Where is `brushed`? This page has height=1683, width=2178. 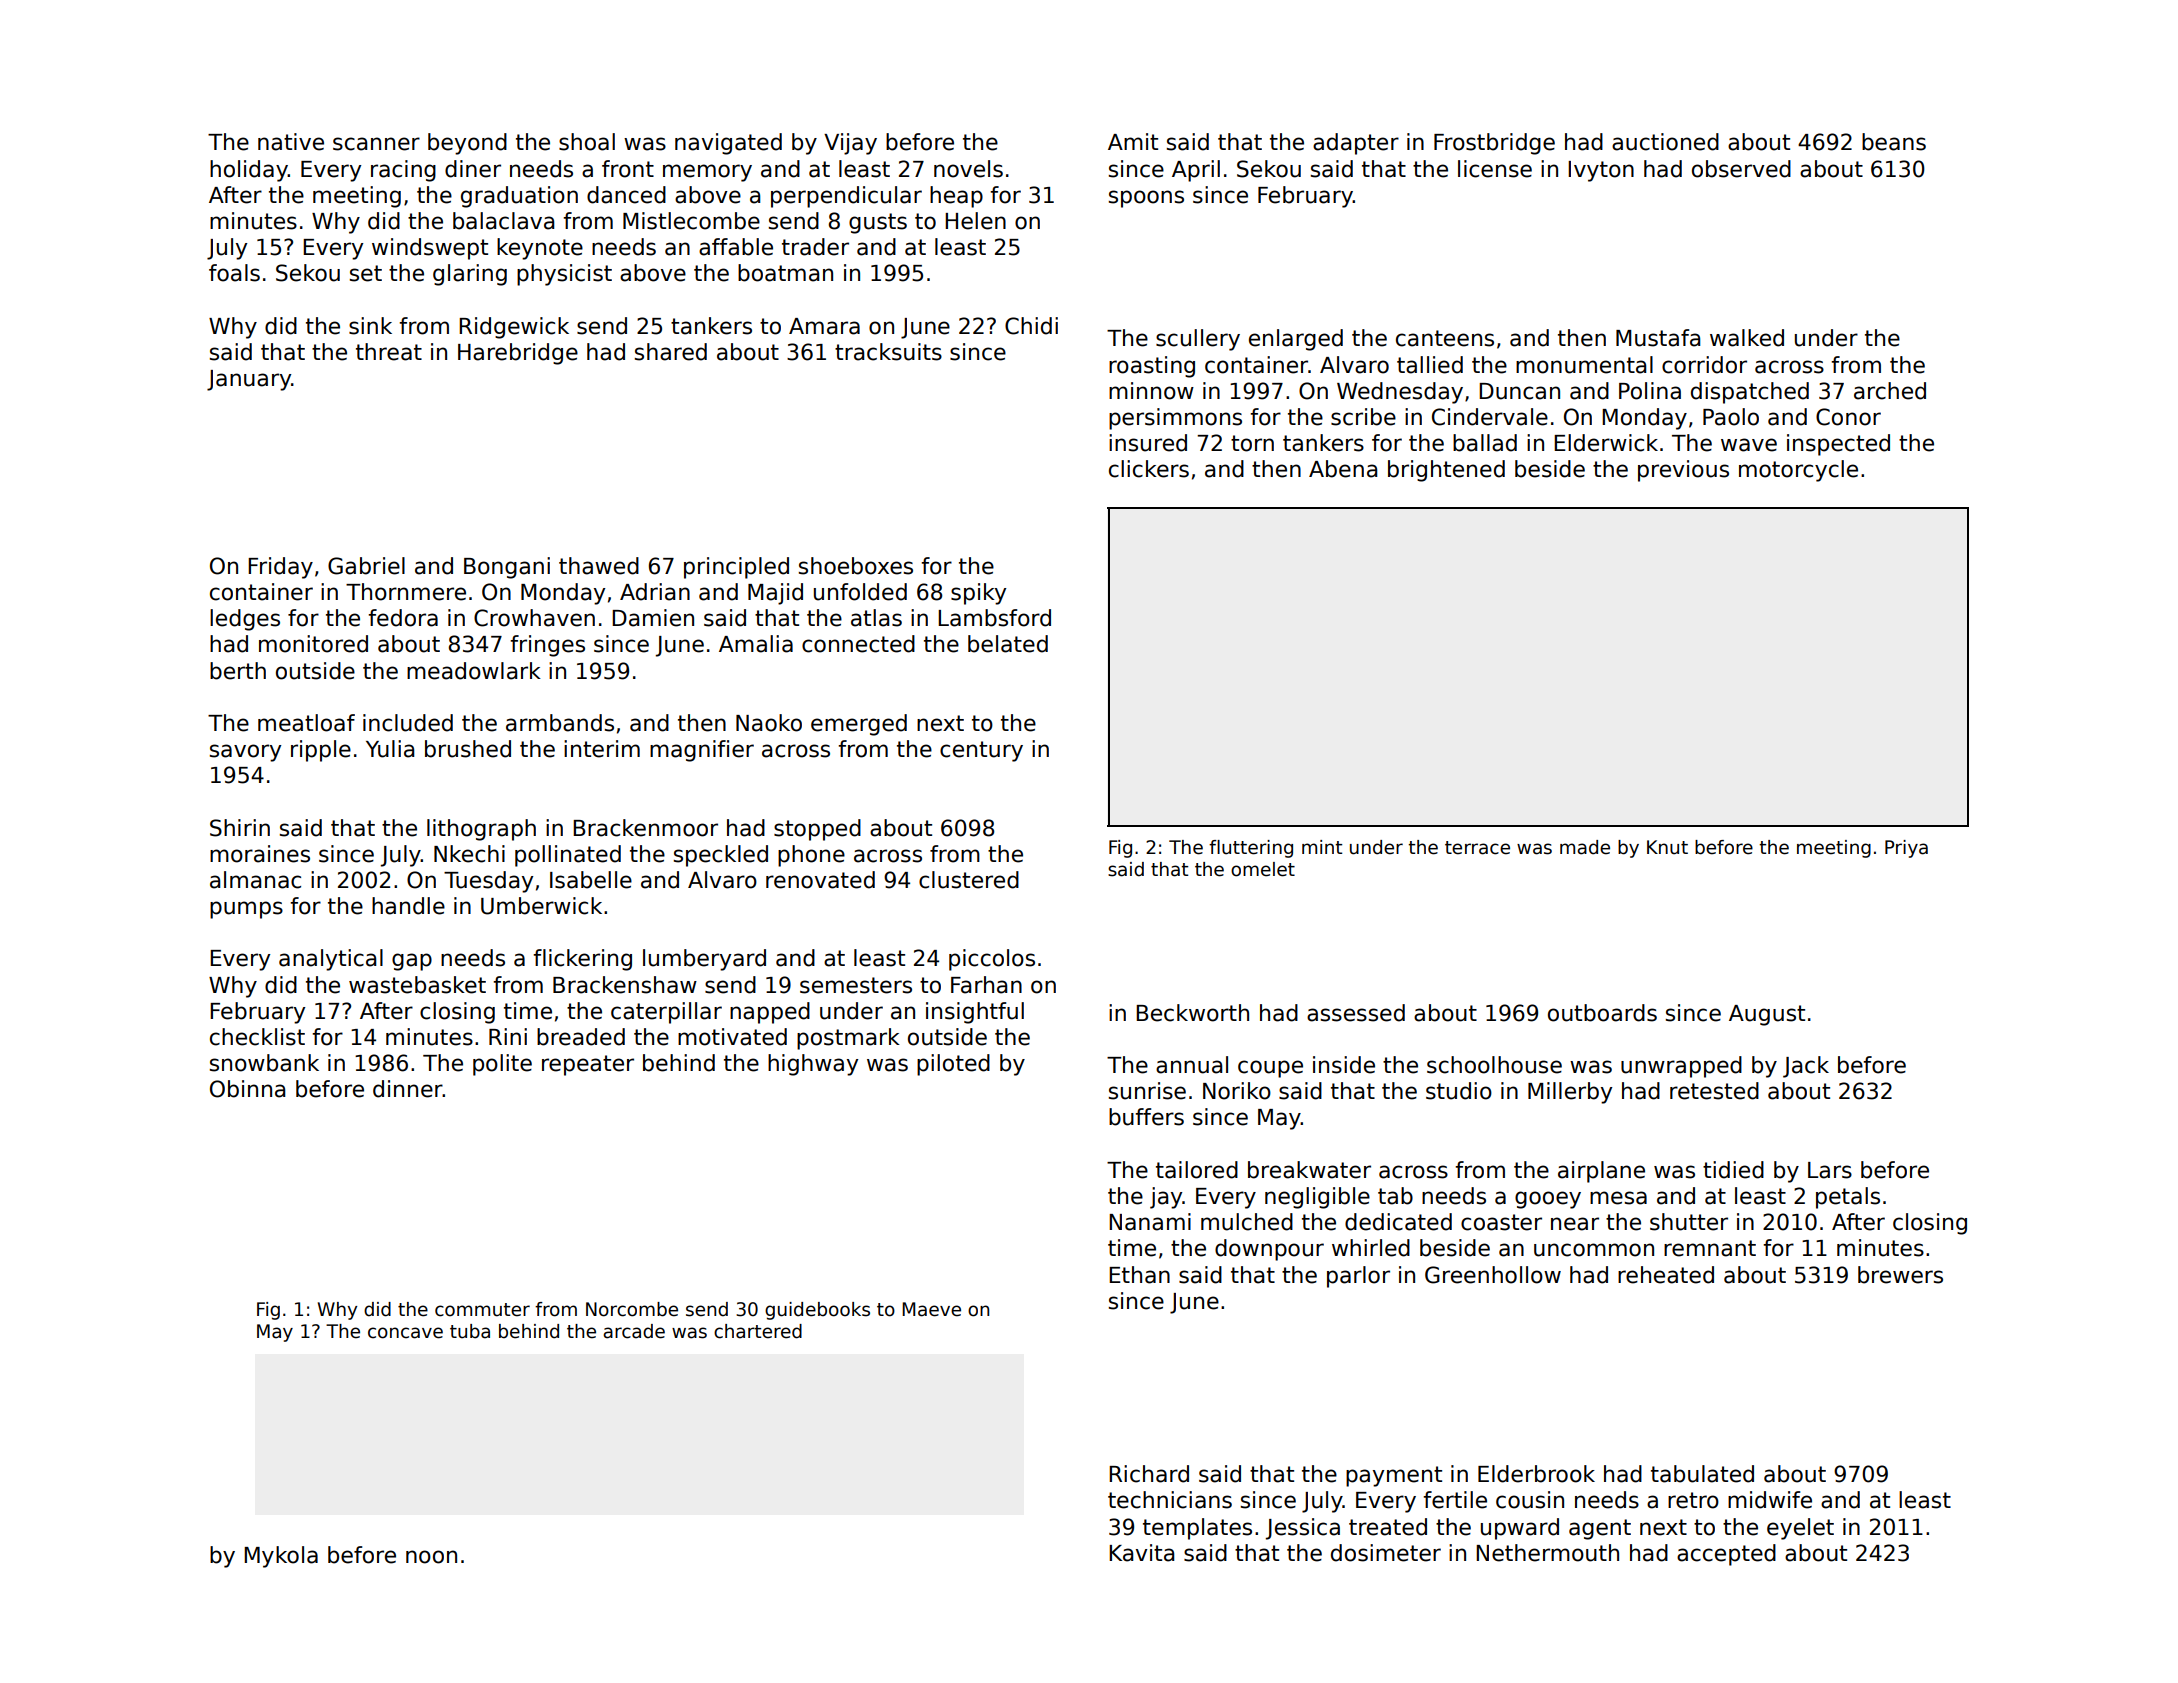 brushed is located at coordinates (468, 749).
